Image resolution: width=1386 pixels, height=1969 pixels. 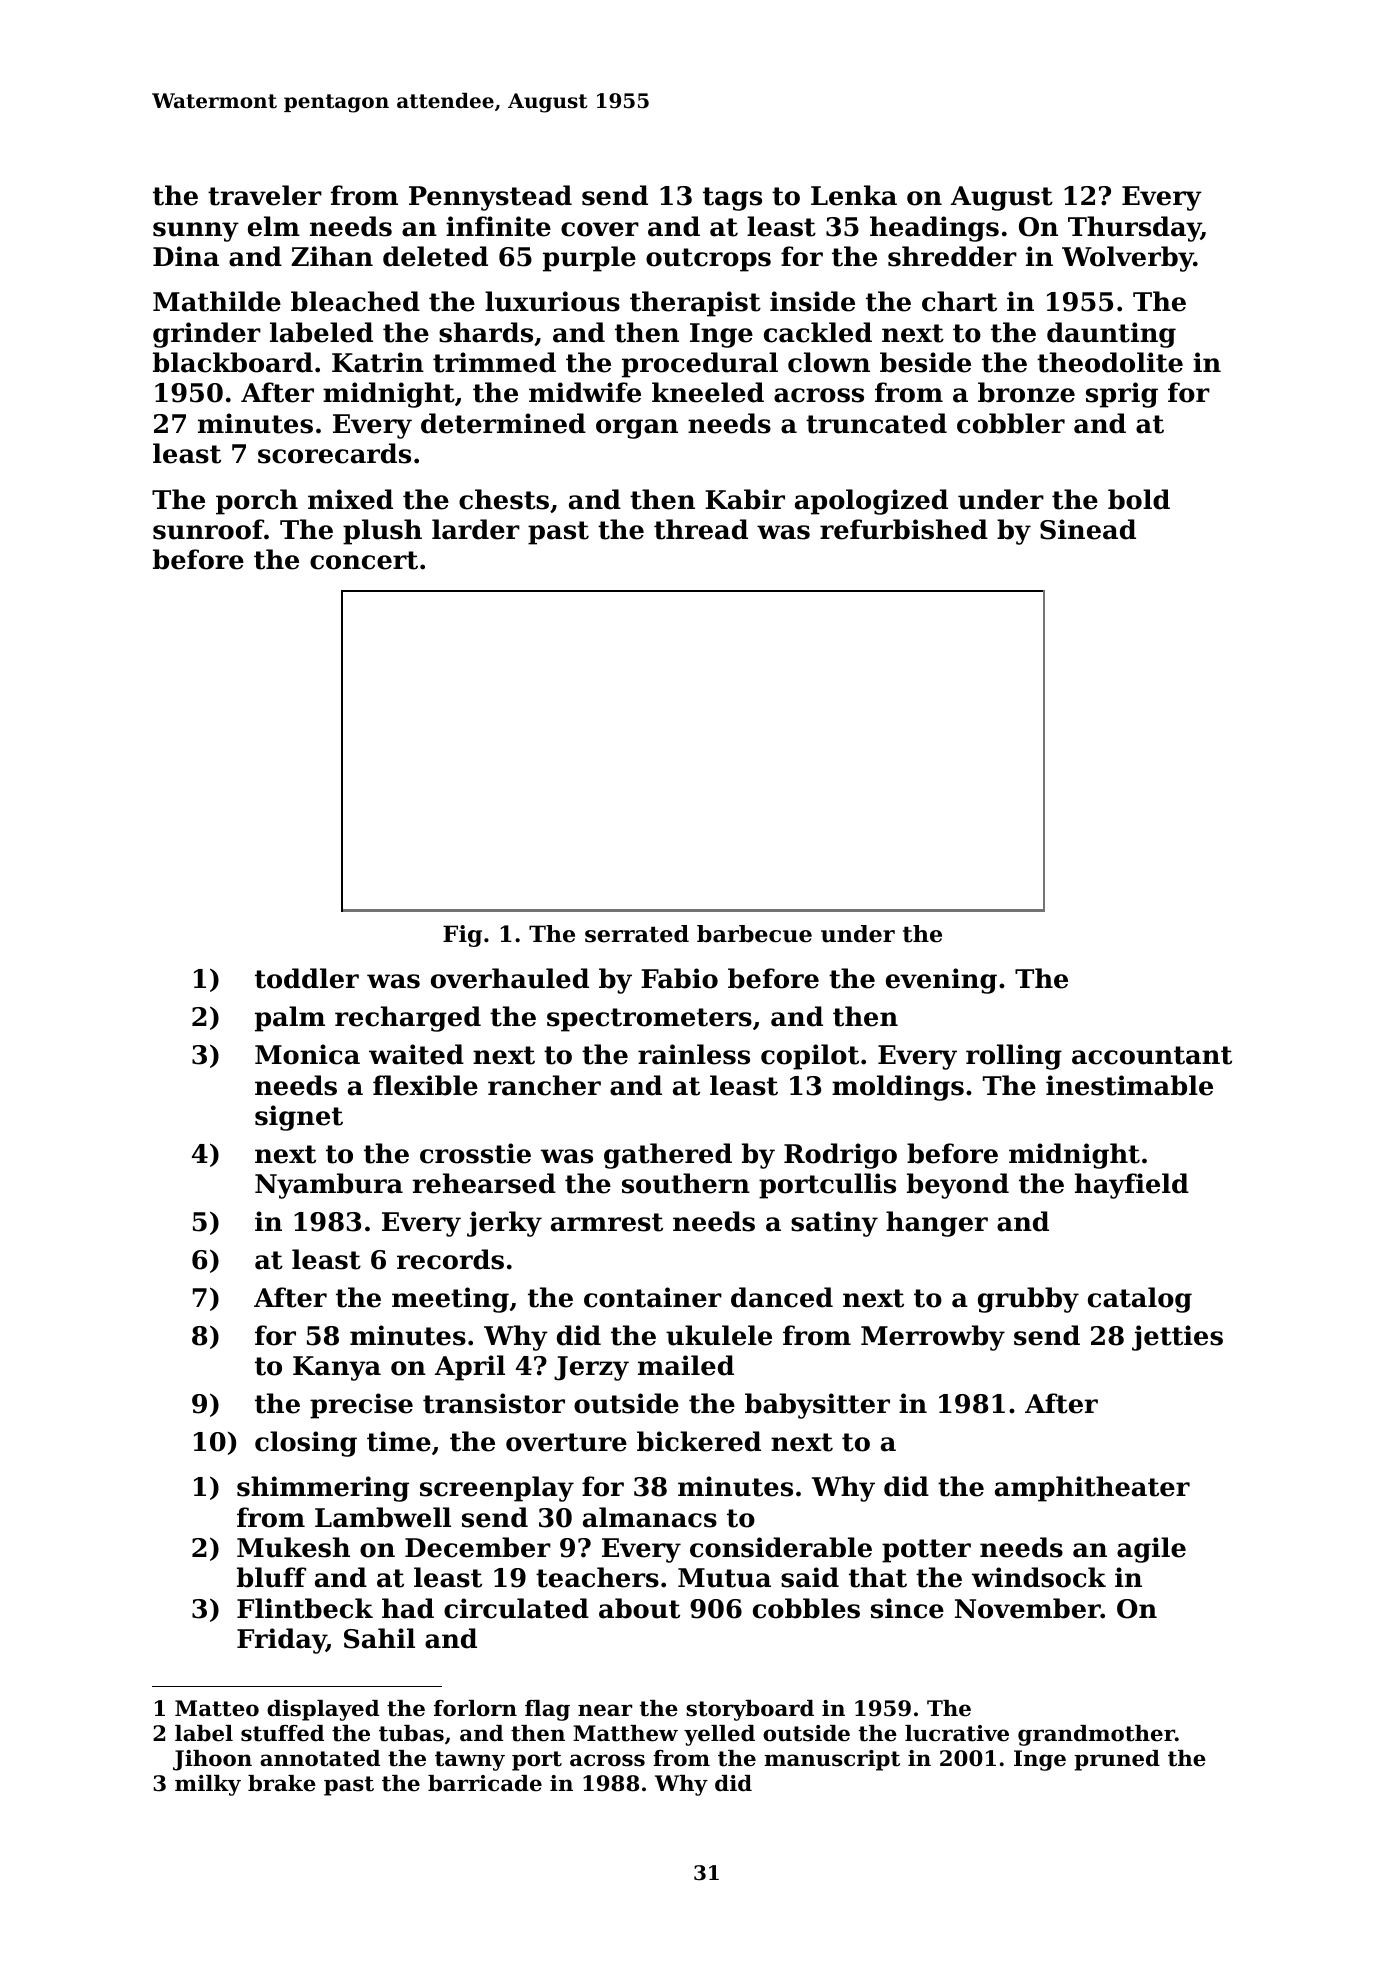 What do you see at coordinates (329, 1186) in the document?
I see `Nyambura` at bounding box center [329, 1186].
